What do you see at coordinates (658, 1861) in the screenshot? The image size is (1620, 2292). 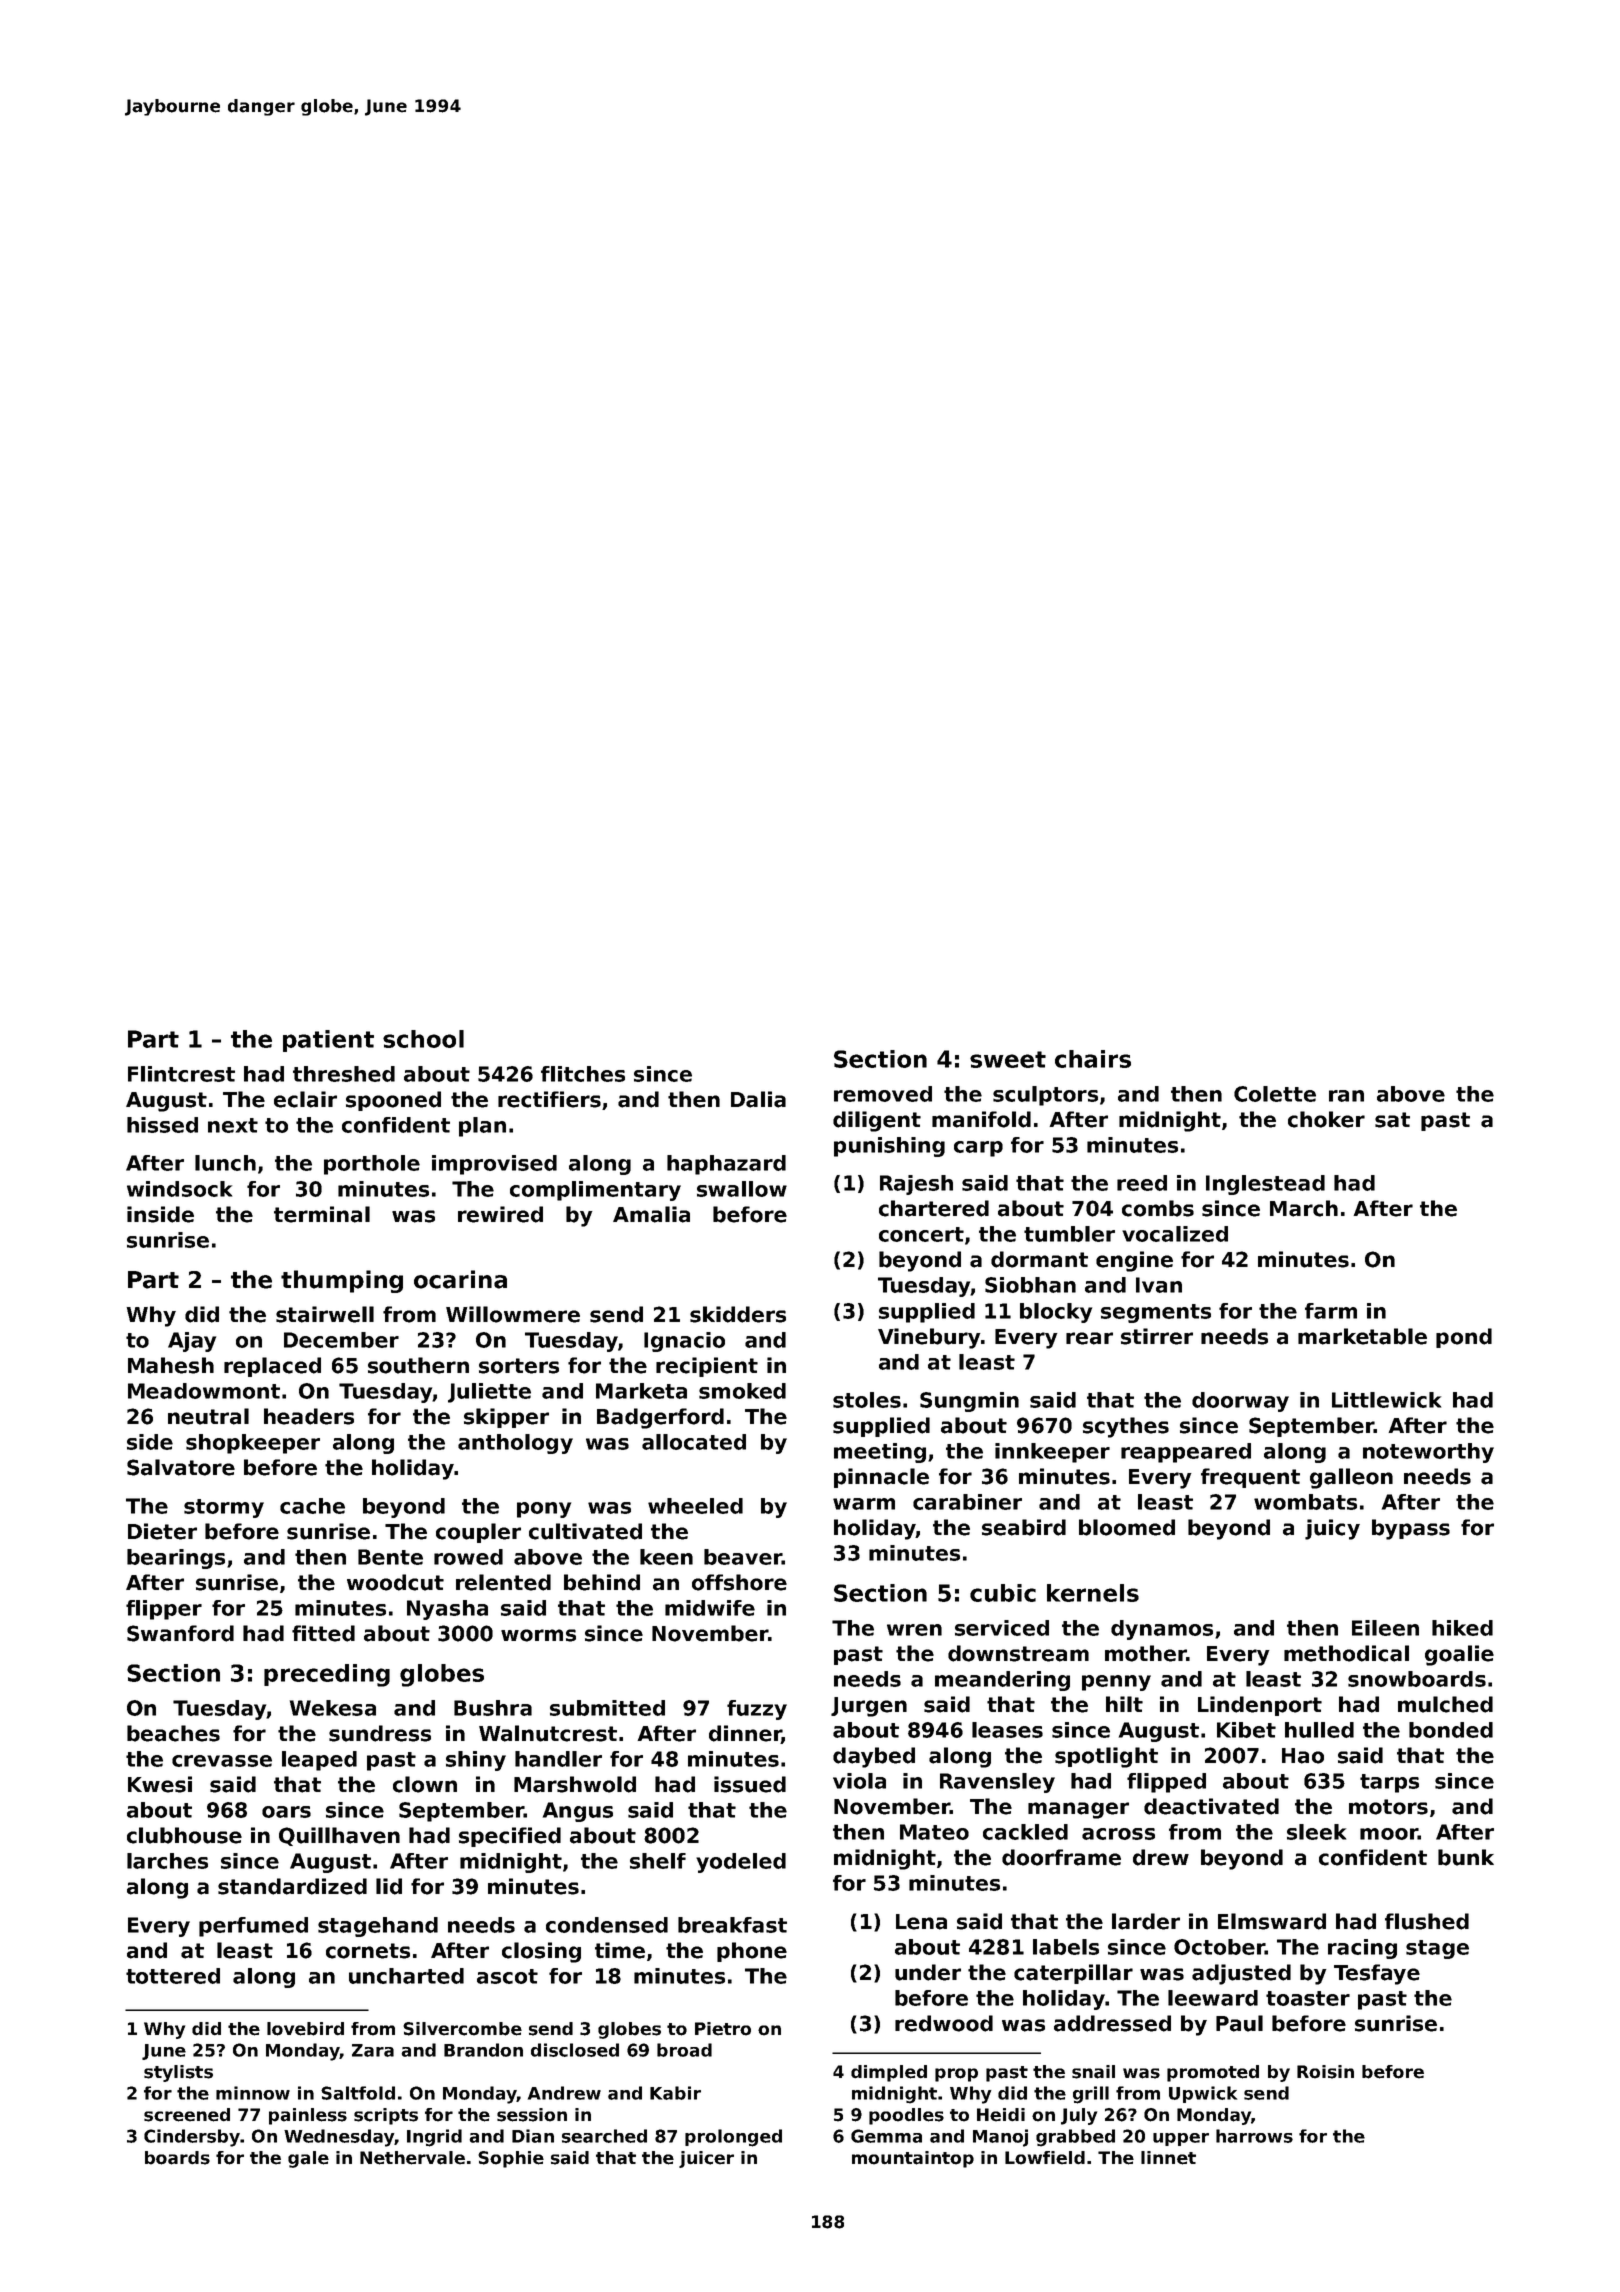 I see `shelf` at bounding box center [658, 1861].
